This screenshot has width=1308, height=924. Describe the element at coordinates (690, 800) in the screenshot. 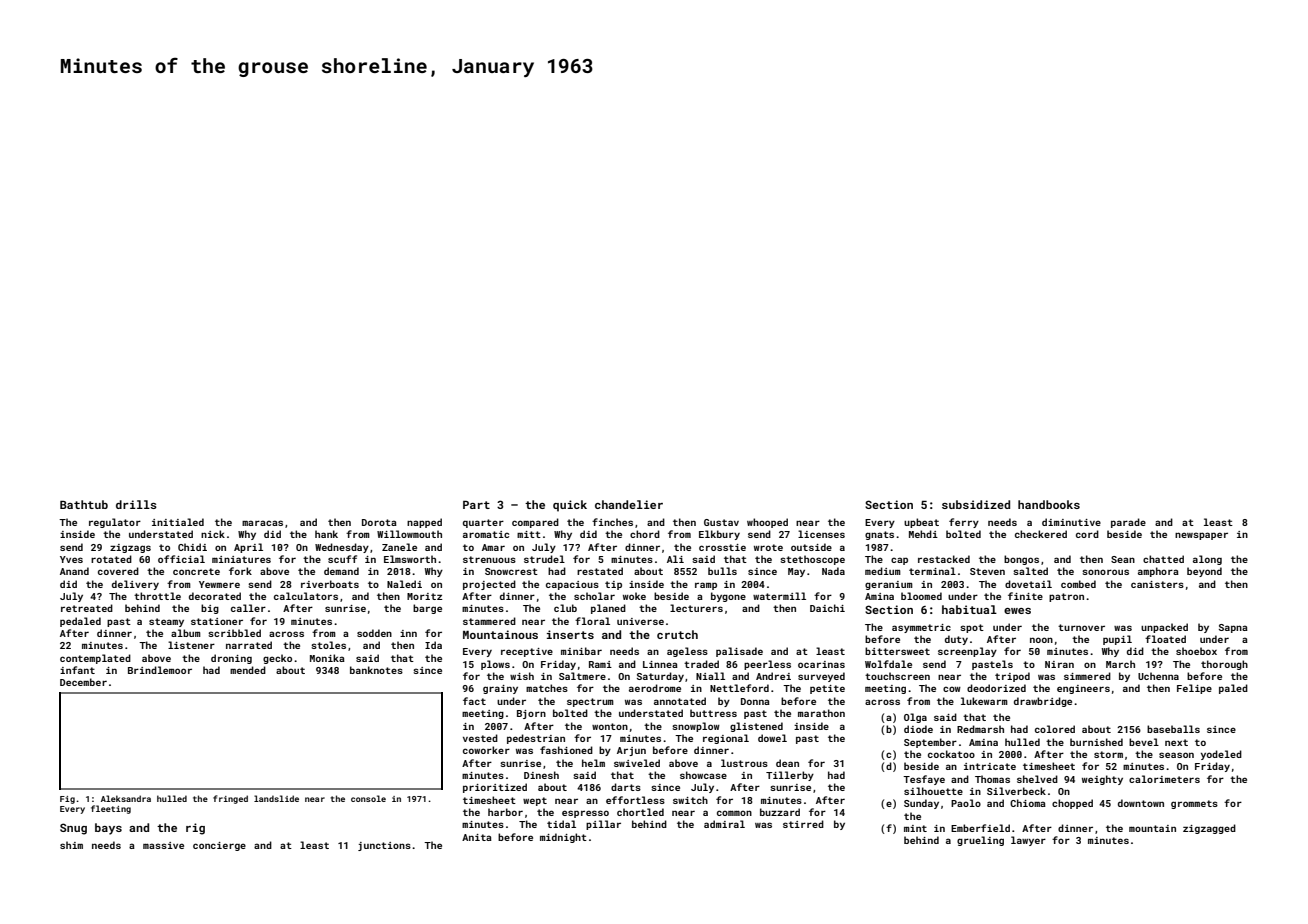

I see `switch` at that location.
